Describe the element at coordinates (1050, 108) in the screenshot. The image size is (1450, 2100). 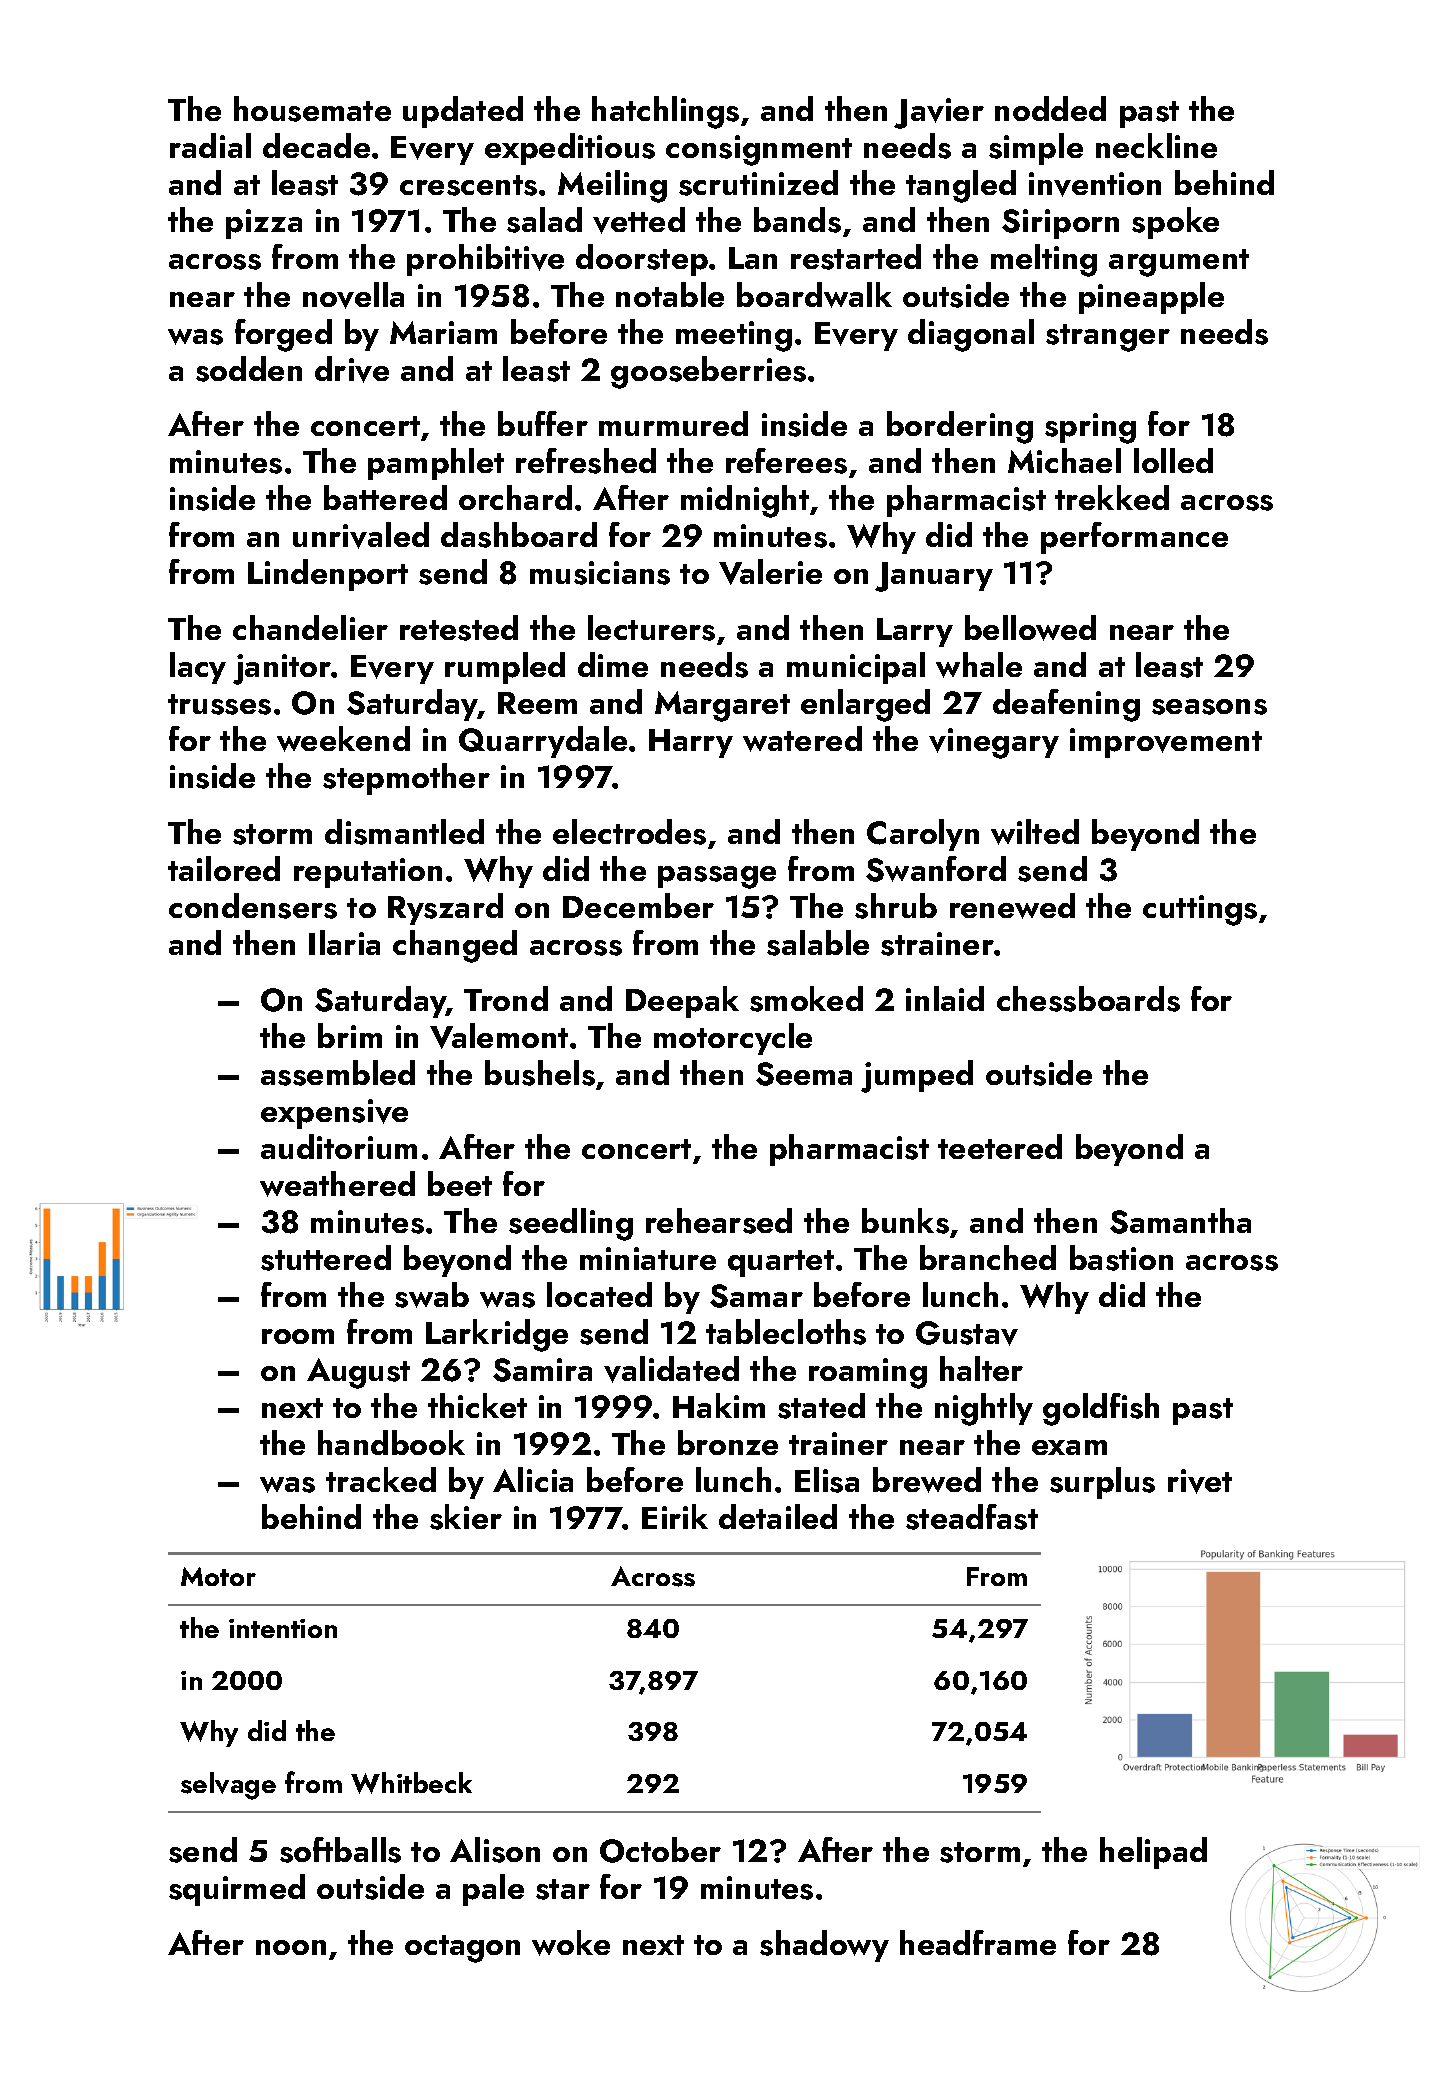
I see `nodded` at that location.
